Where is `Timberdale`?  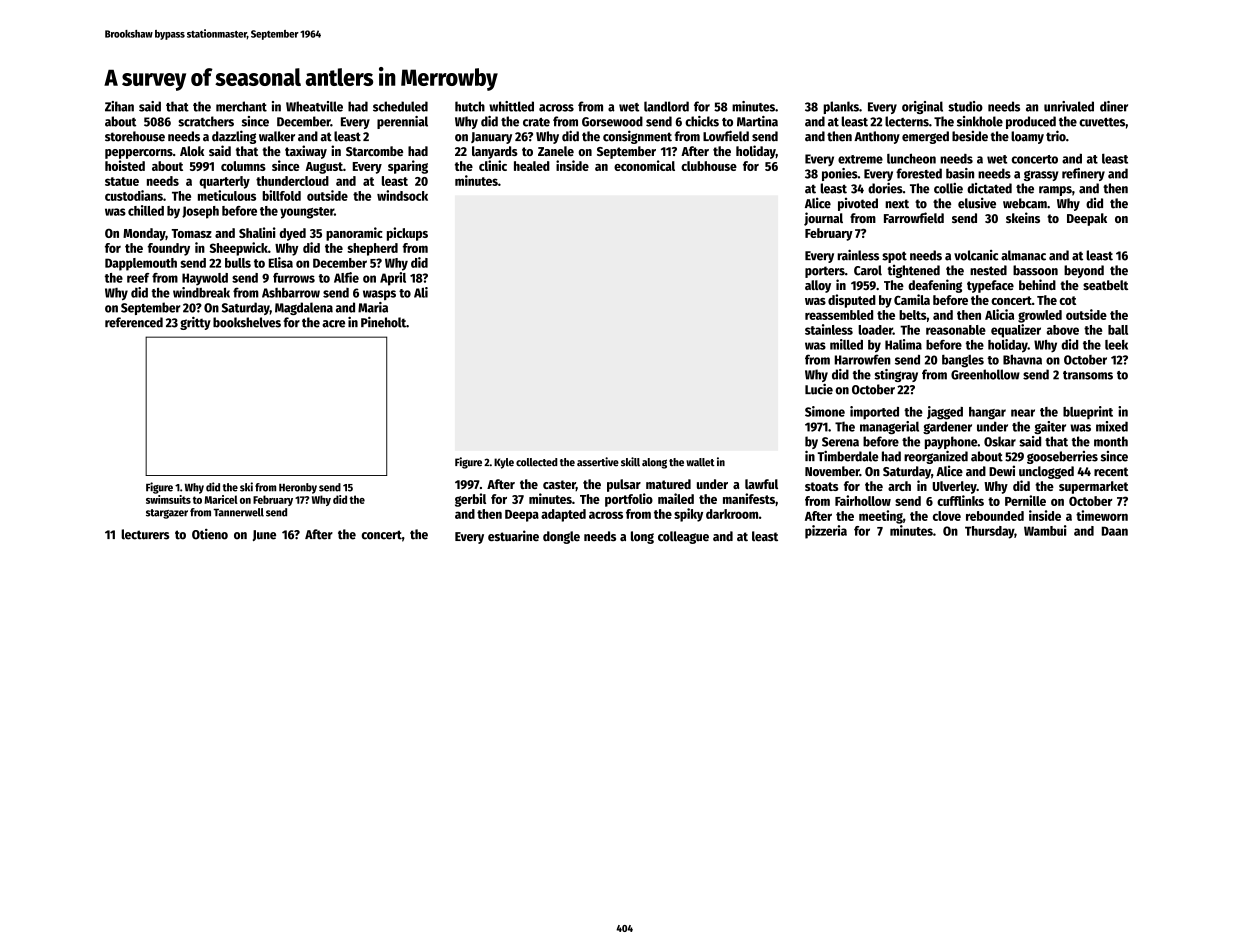
Timberdale is located at coordinates (848, 456).
